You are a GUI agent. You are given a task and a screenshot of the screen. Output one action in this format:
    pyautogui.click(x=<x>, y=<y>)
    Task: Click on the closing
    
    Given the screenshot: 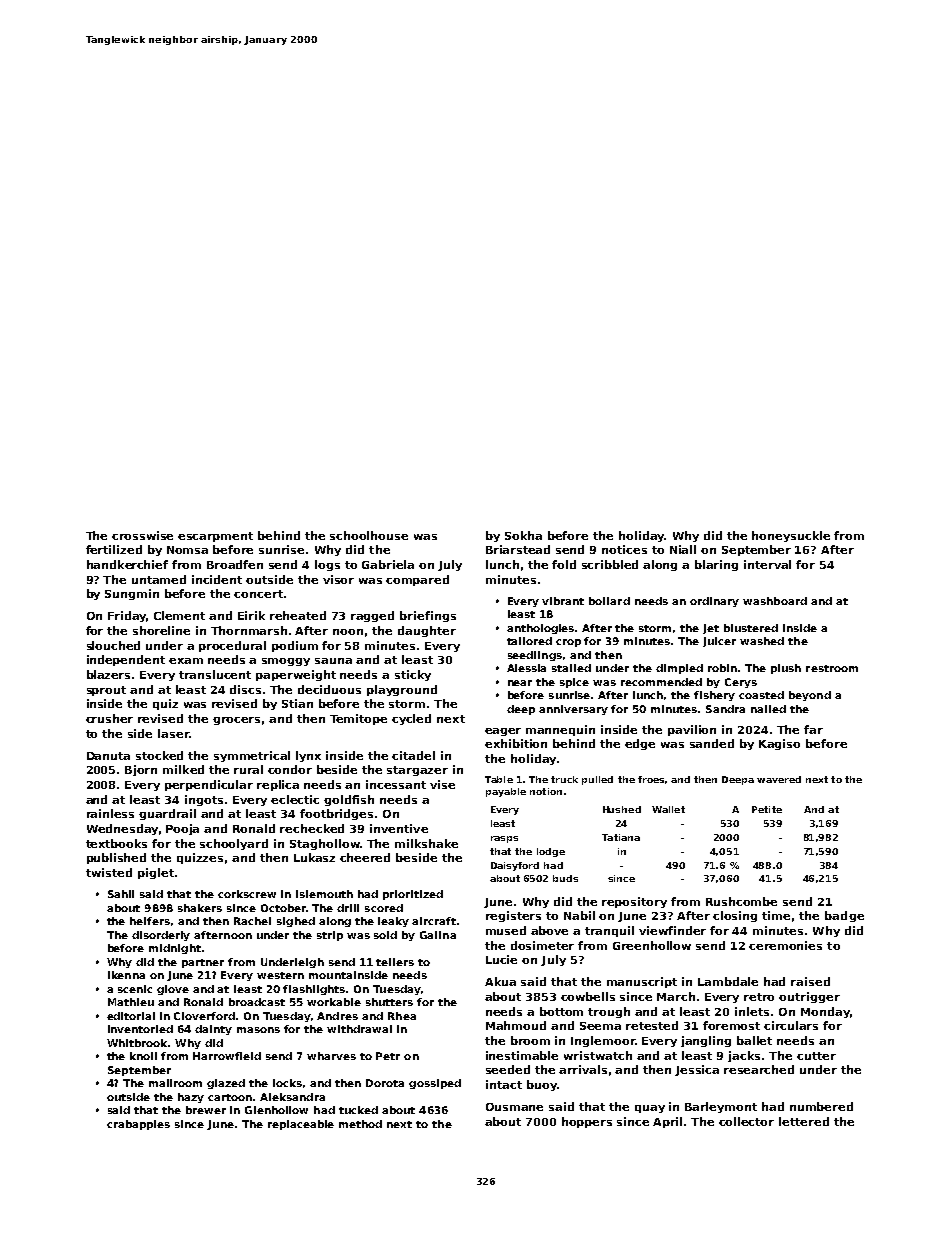 What is the action you would take?
    pyautogui.click(x=735, y=916)
